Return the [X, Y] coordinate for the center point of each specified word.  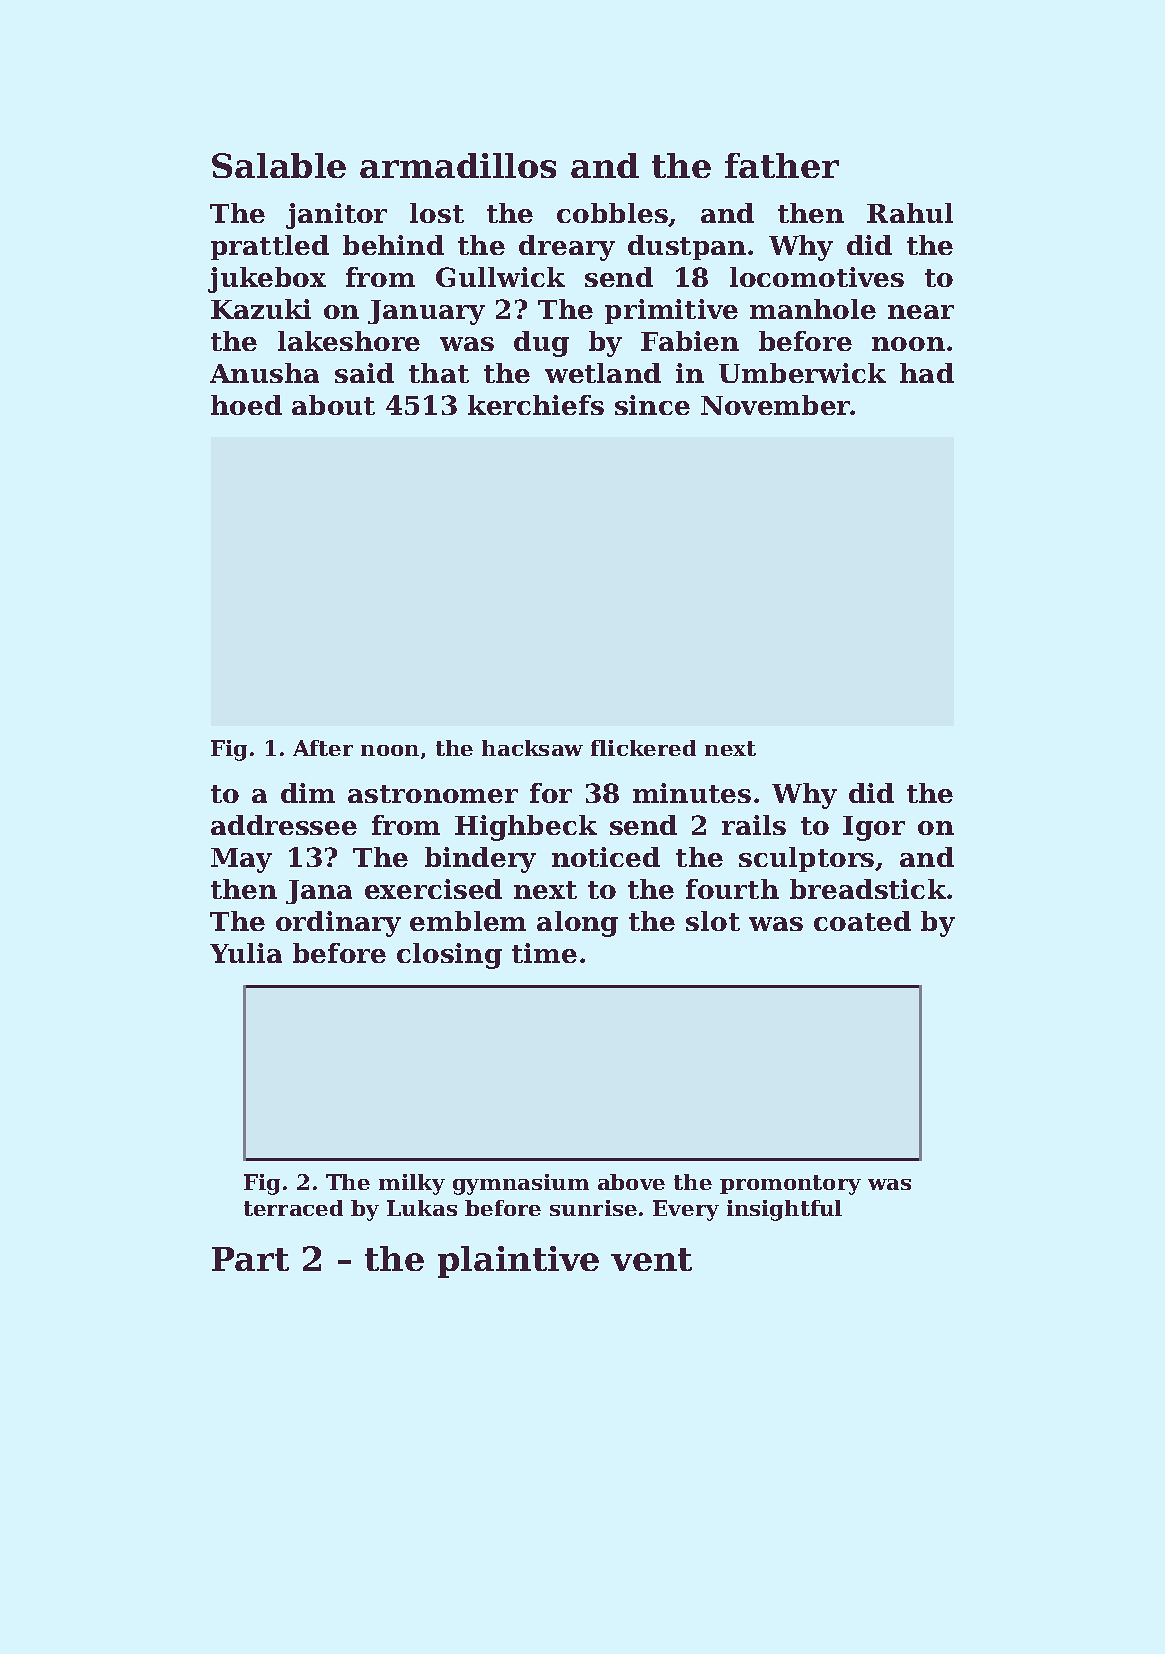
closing [449, 956]
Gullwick [500, 277]
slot [713, 921]
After [323, 748]
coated [862, 921]
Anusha [264, 373]
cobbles [613, 214]
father [782, 165]
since [652, 405]
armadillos [458, 165]
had [927, 373]
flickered [643, 748]
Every [686, 1210]
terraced [293, 1208]
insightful [784, 1210]
